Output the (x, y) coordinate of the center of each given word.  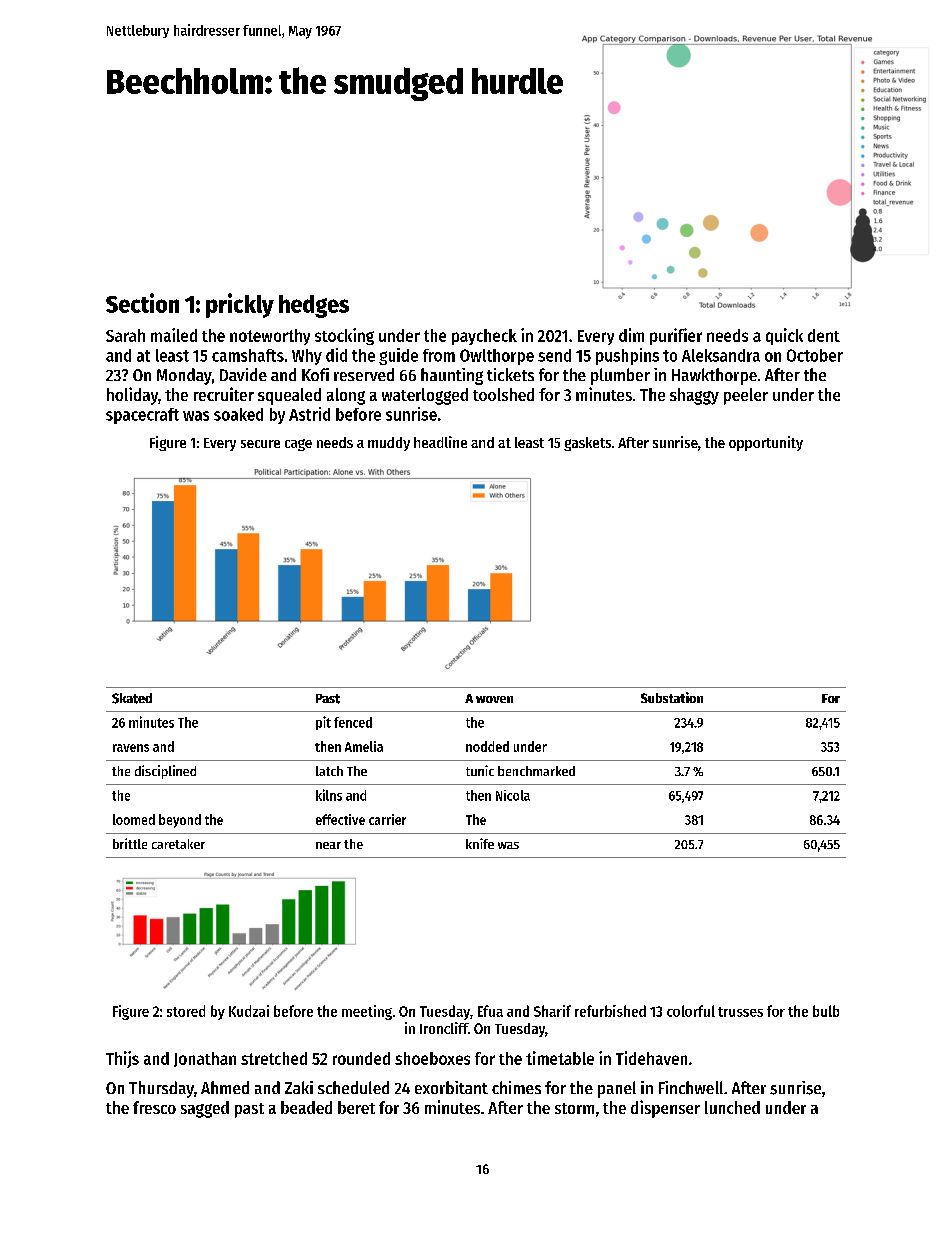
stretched (274, 1058)
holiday (132, 396)
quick (784, 336)
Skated (132, 698)
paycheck (484, 337)
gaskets (587, 444)
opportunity (766, 443)
